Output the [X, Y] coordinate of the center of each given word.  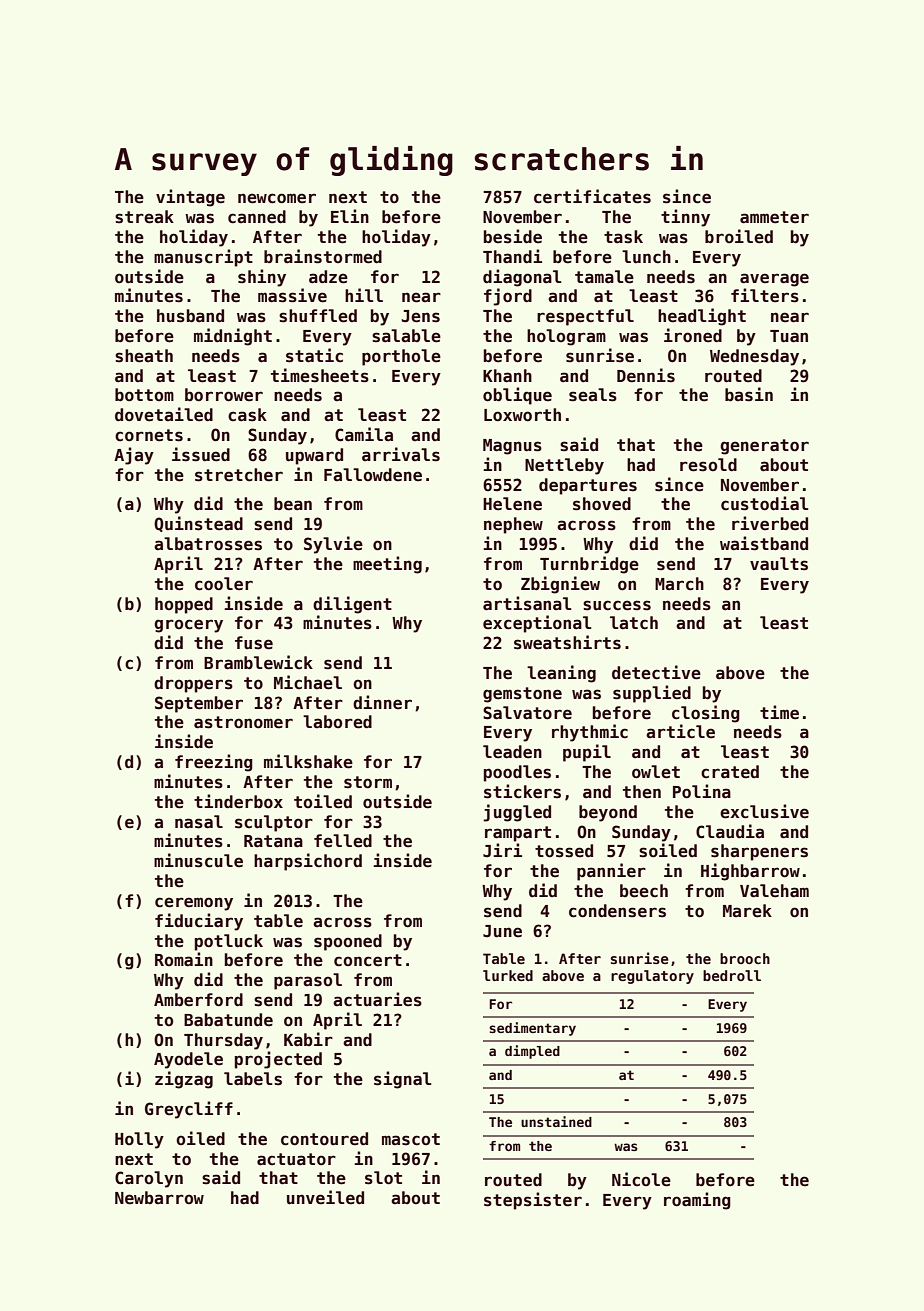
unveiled [325, 1197]
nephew [513, 525]
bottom [144, 395]
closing [706, 714]
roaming [697, 1201]
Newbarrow [159, 1198]
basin [749, 394]
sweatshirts [567, 642]
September [199, 704]
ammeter [774, 217]
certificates [592, 196]
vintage [190, 198]
